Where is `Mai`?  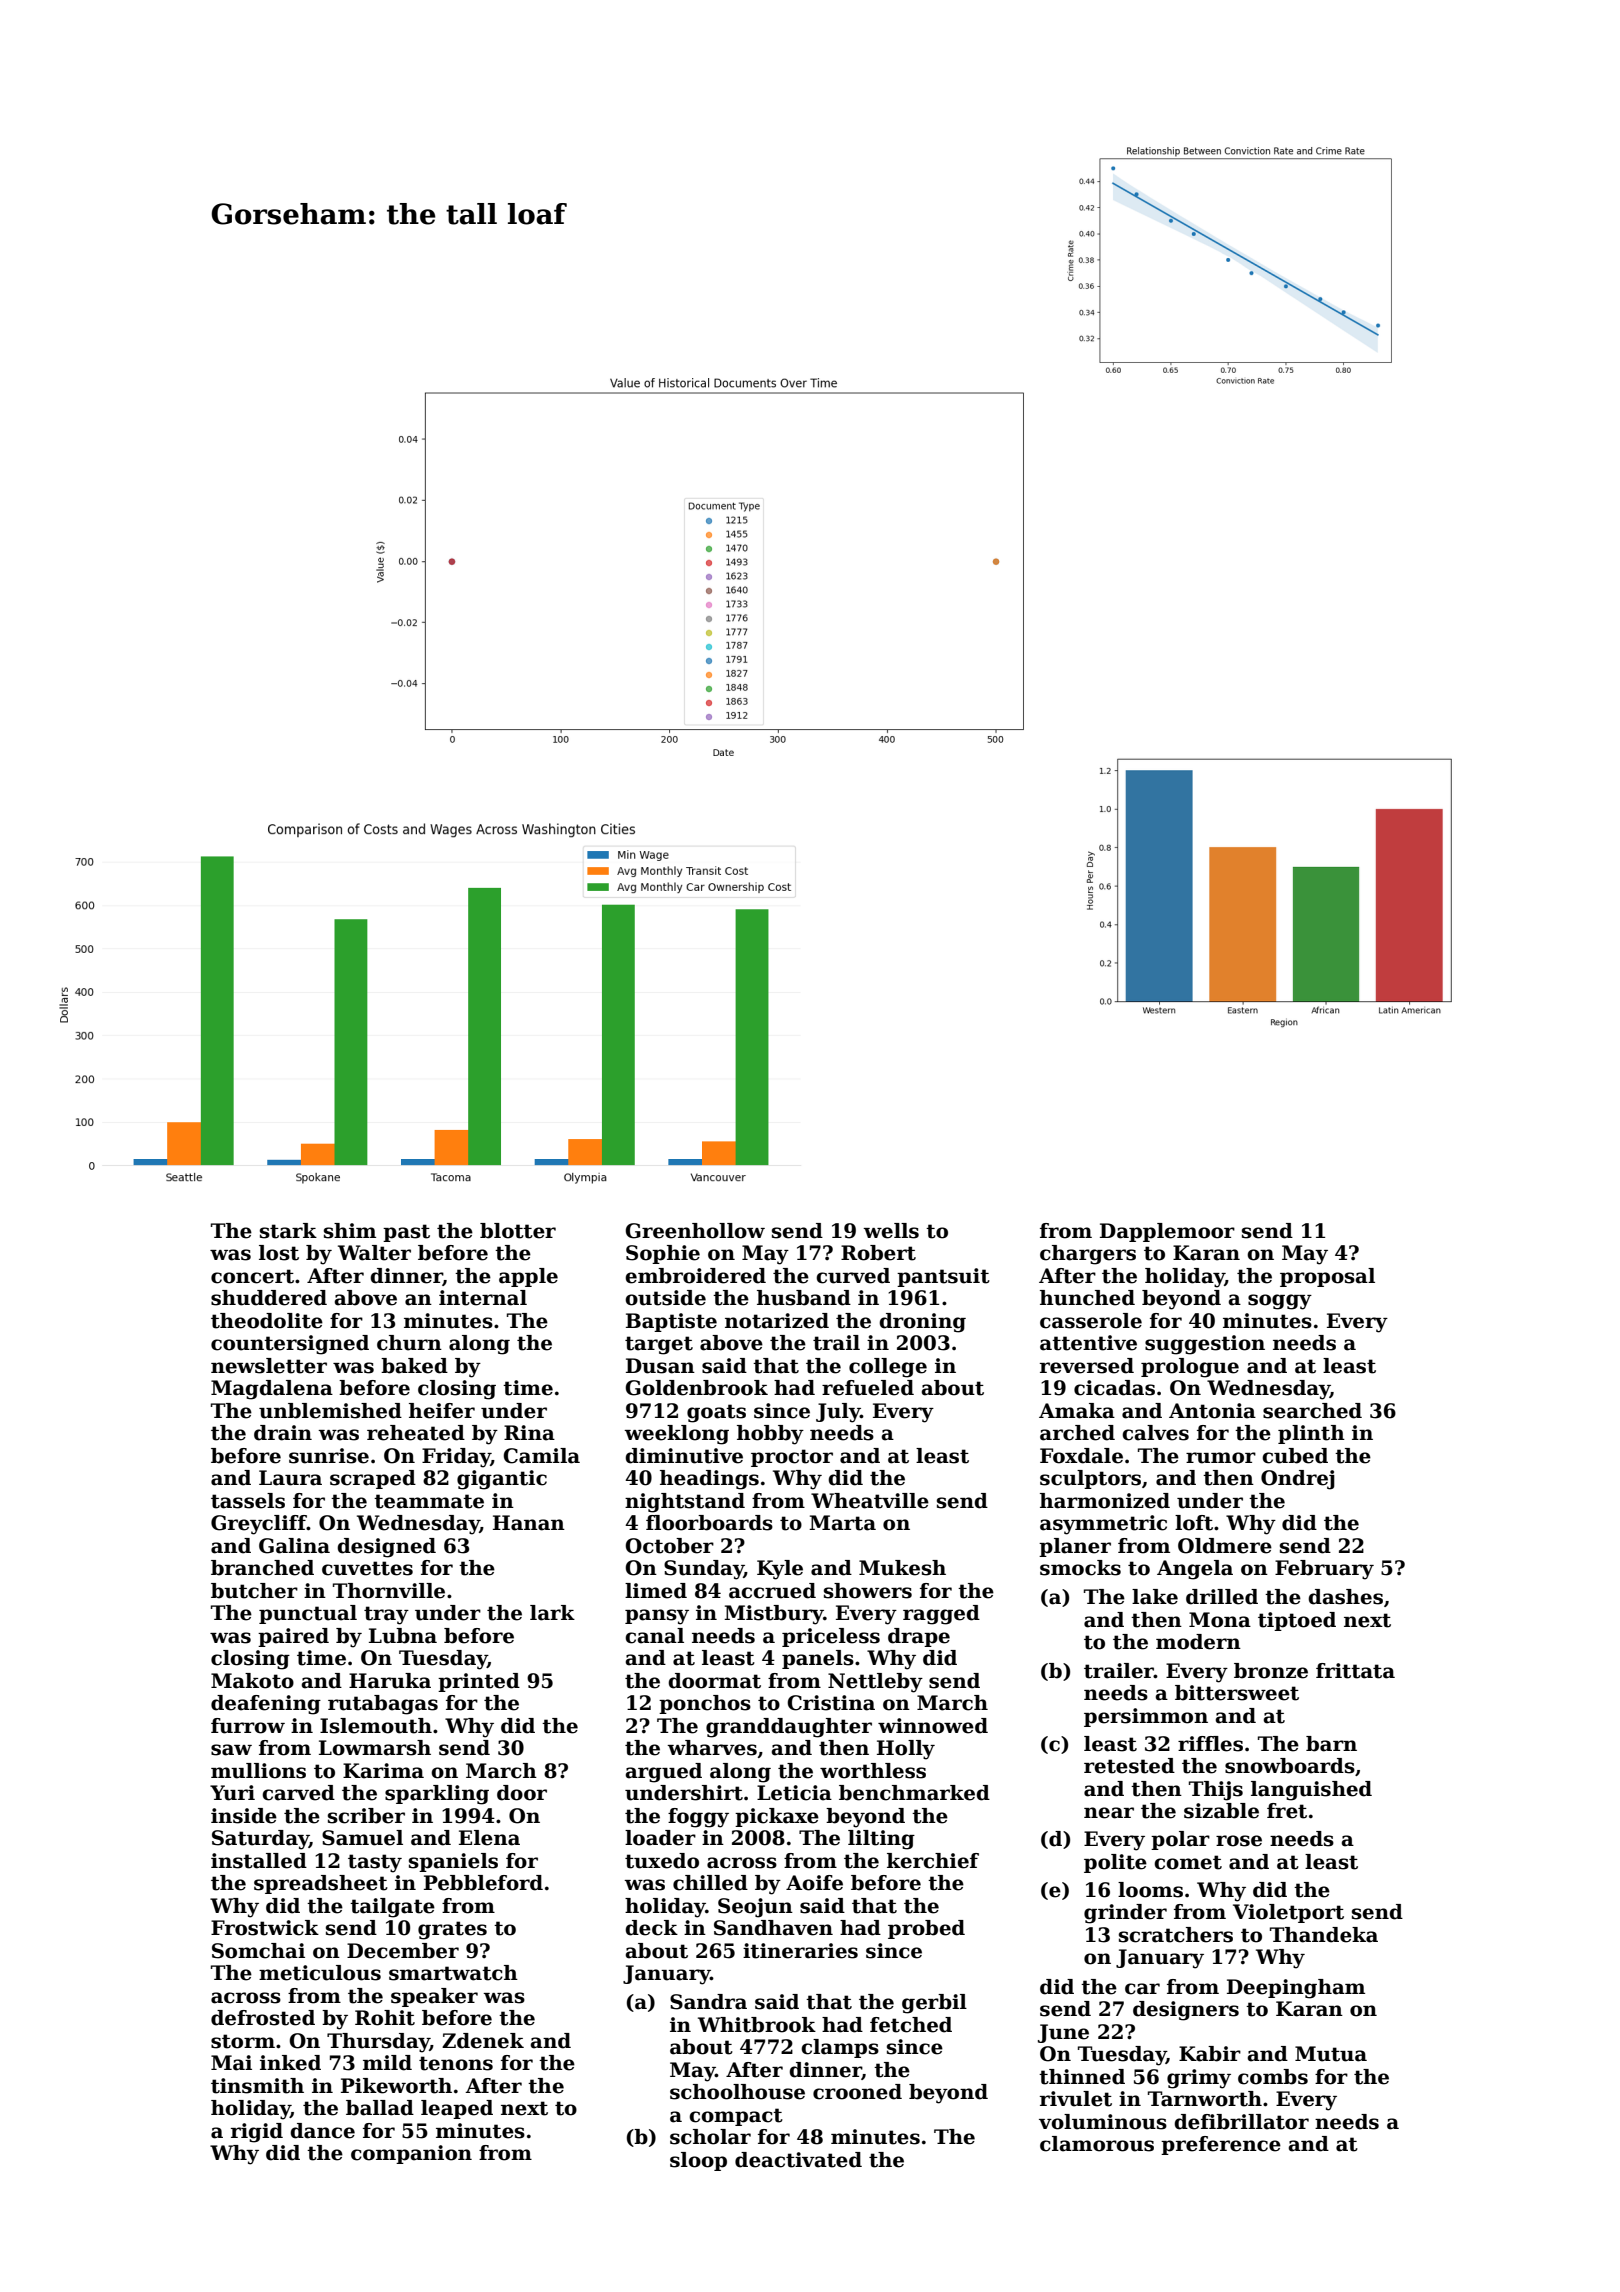 Mai is located at coordinates (231, 2063).
